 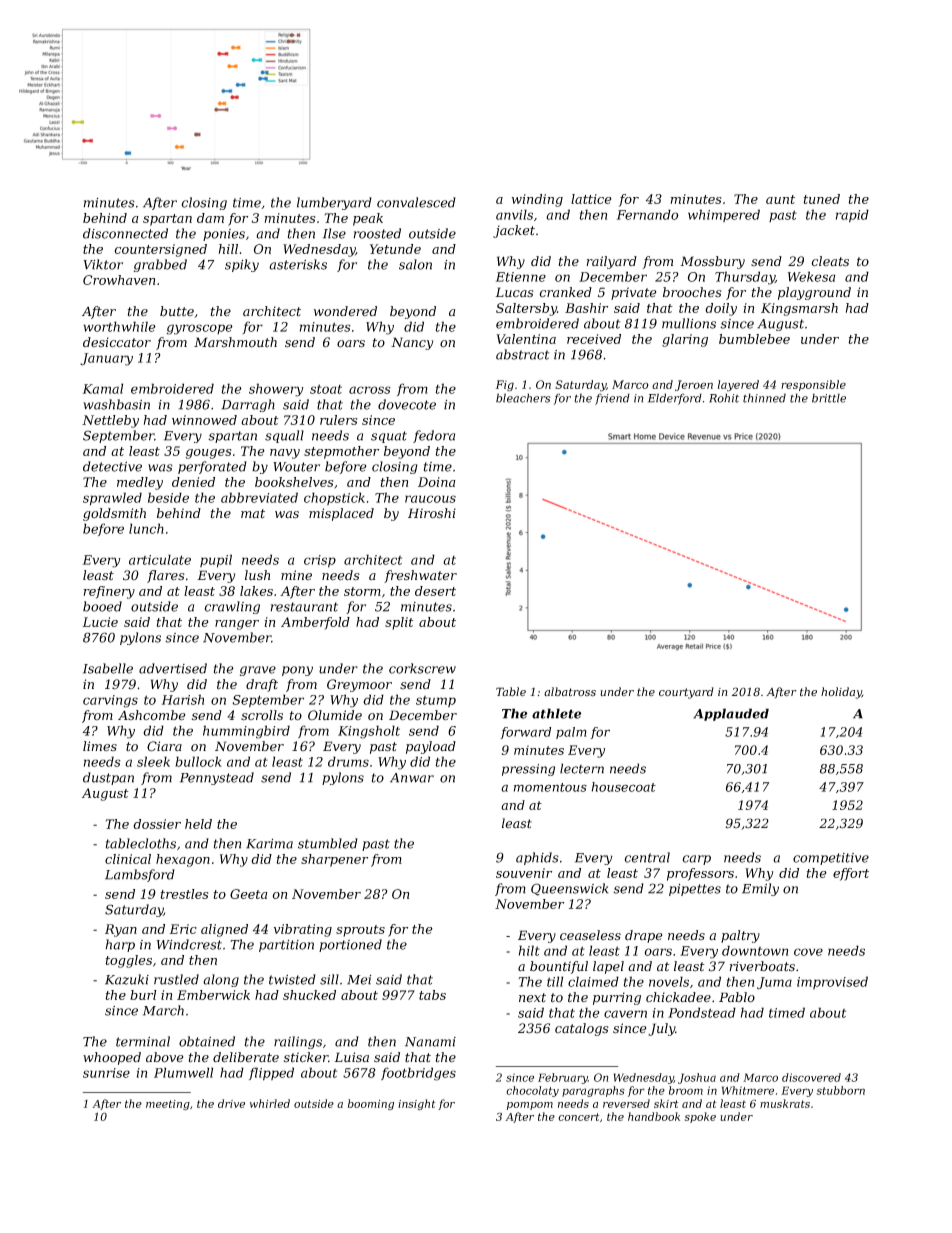 I want to click on Viktor, so click(x=103, y=264).
